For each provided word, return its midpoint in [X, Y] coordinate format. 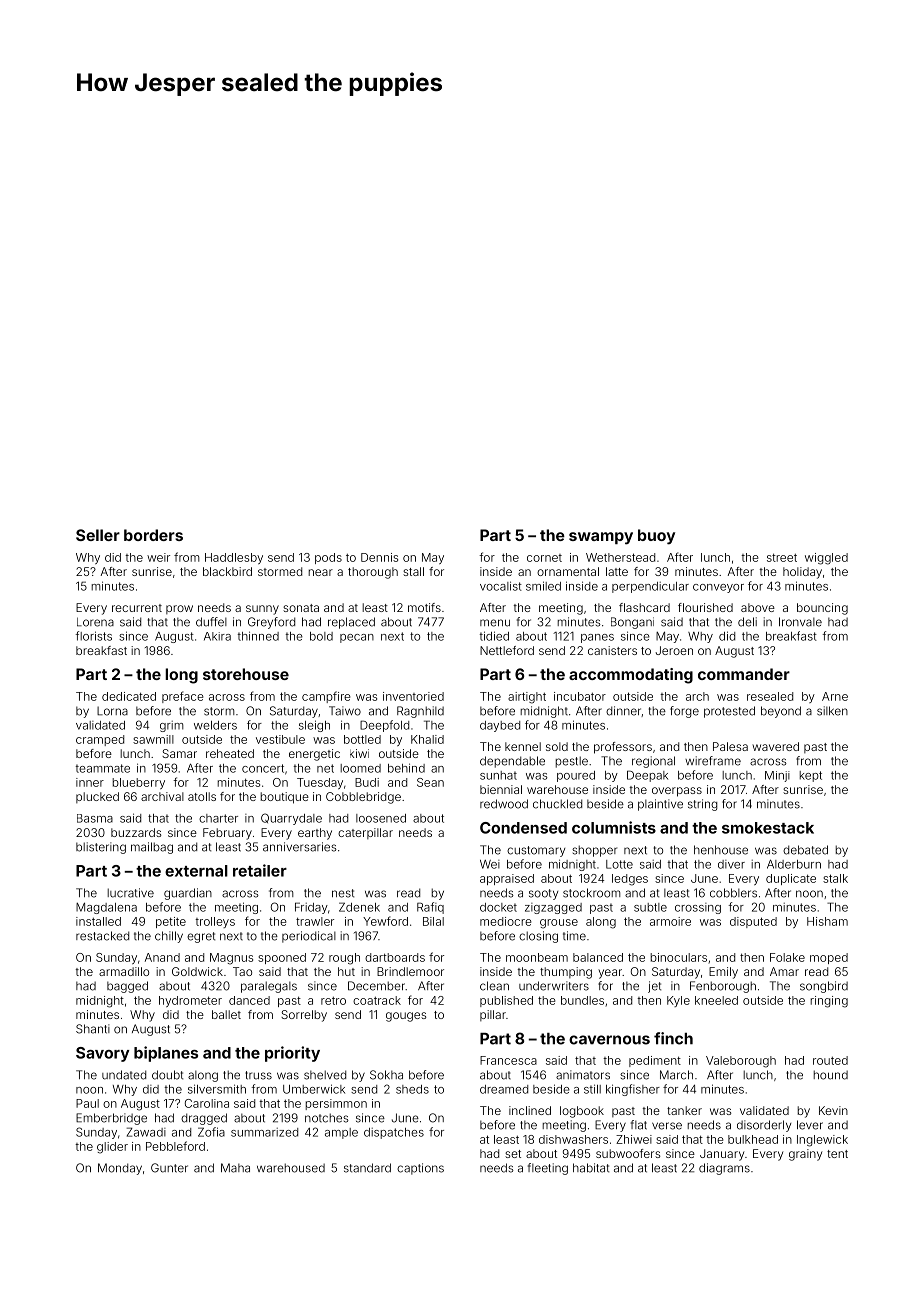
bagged [127, 987]
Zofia [211, 1132]
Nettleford [507, 650]
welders [215, 725]
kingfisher [633, 1090]
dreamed [504, 1089]
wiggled [826, 559]
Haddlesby [234, 558]
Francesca [508, 1060]
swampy [601, 538]
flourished [705, 607]
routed [830, 1060]
